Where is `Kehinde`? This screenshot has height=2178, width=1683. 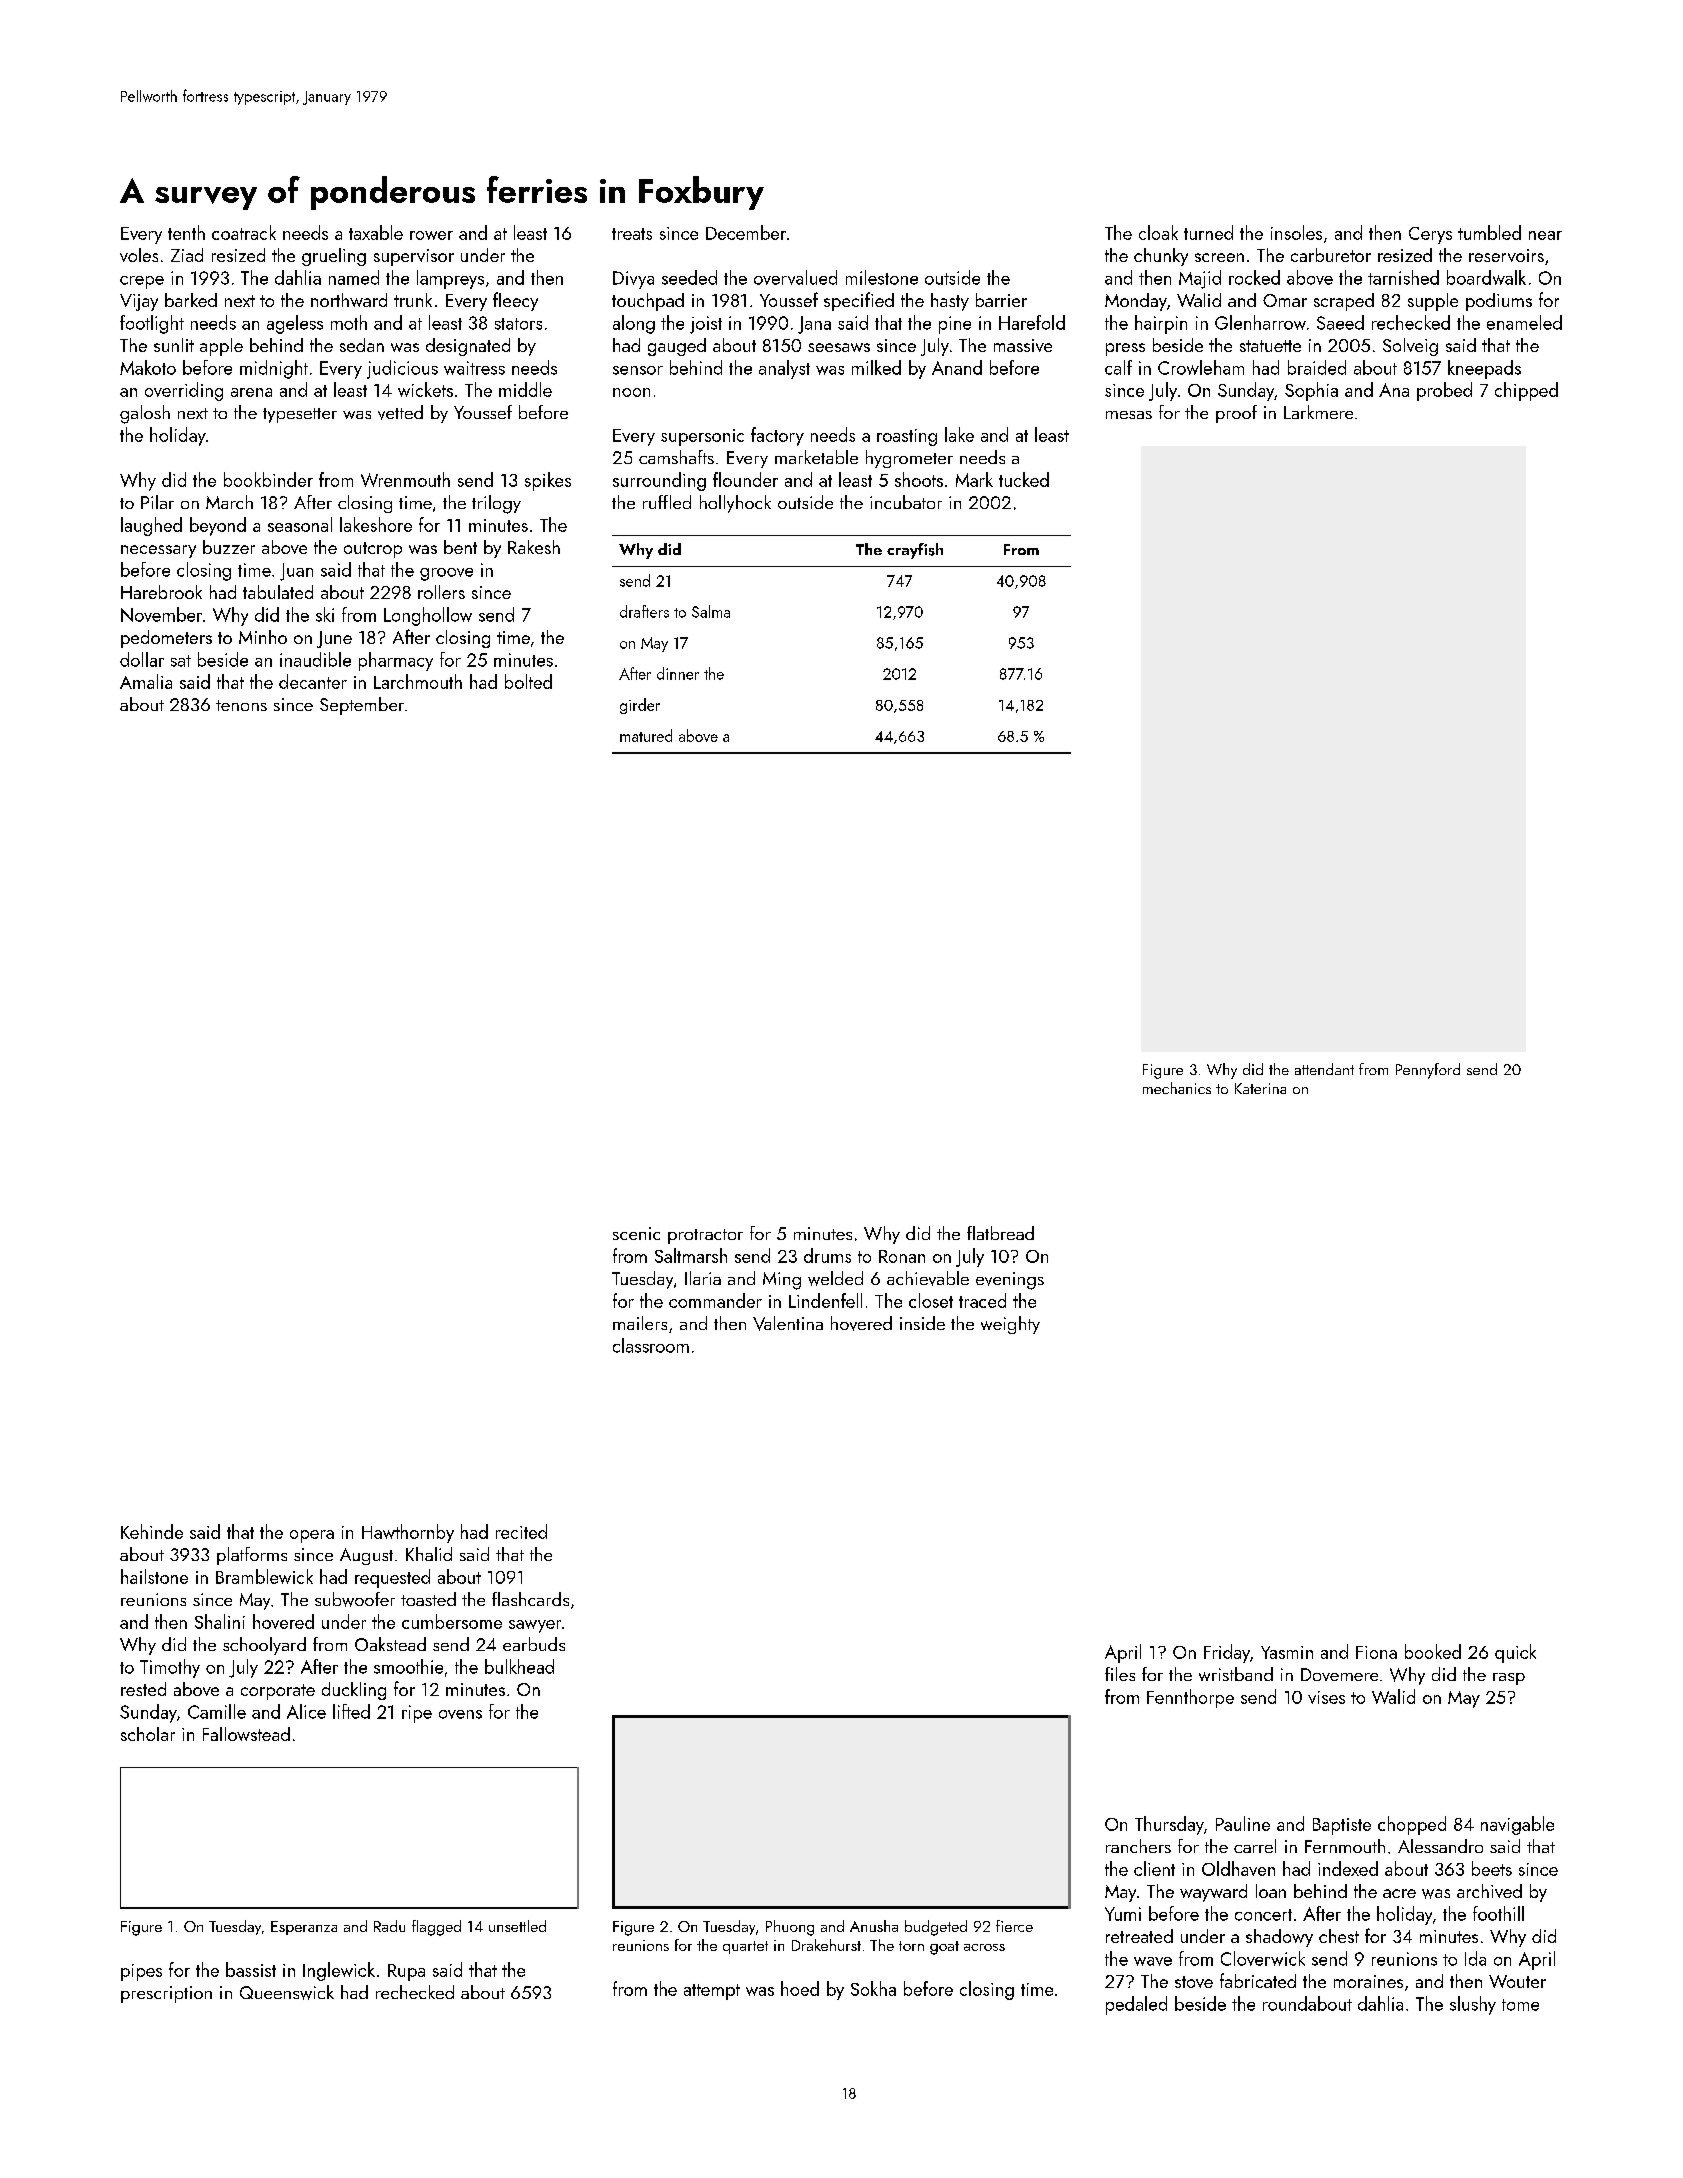
Kehinde is located at coordinates (152, 1531).
